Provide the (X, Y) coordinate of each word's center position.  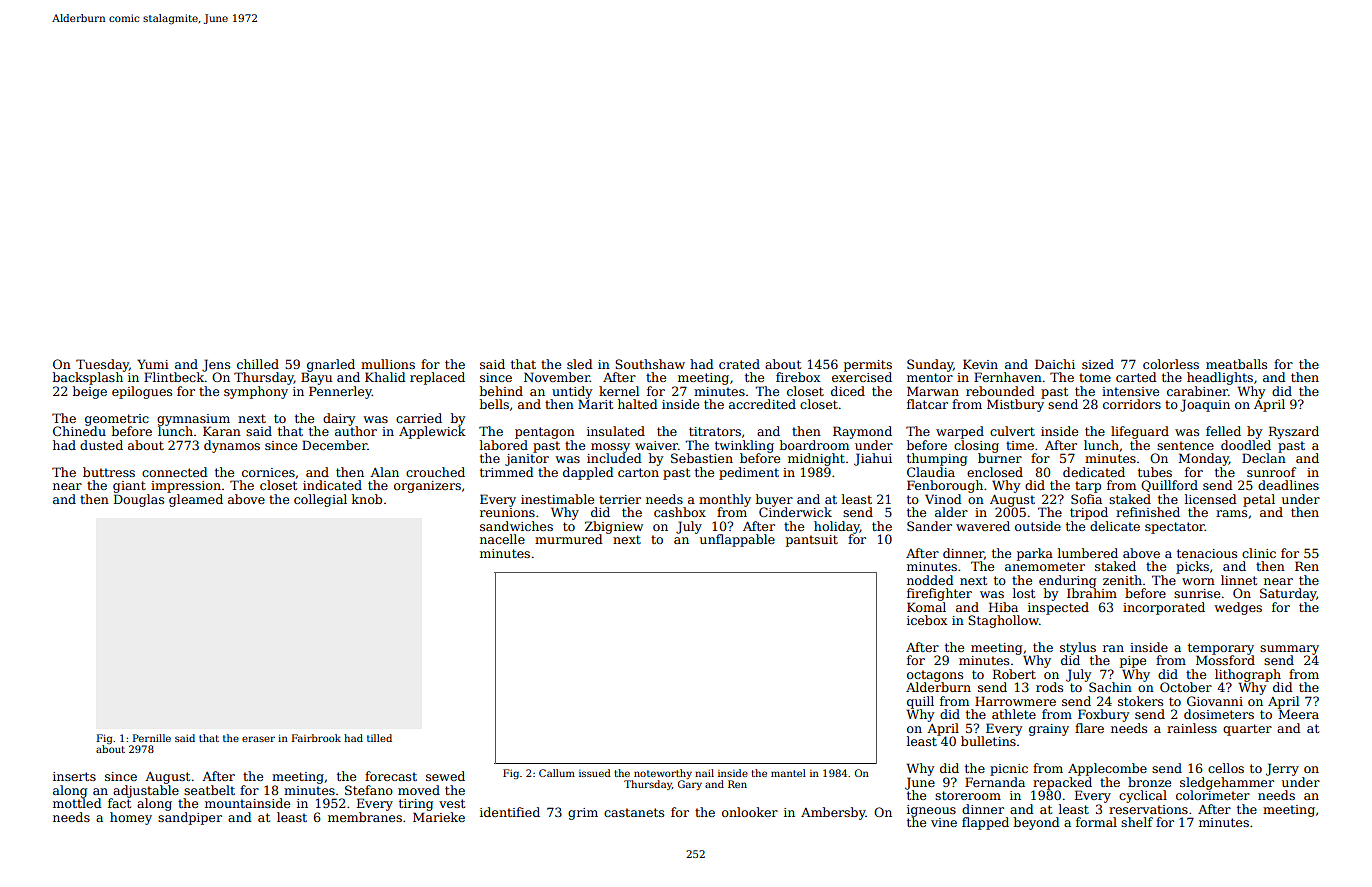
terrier (620, 499)
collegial (320, 500)
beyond (1036, 823)
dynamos (232, 446)
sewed (445, 776)
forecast (391, 776)
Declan (1264, 458)
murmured (568, 539)
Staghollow (1003, 621)
